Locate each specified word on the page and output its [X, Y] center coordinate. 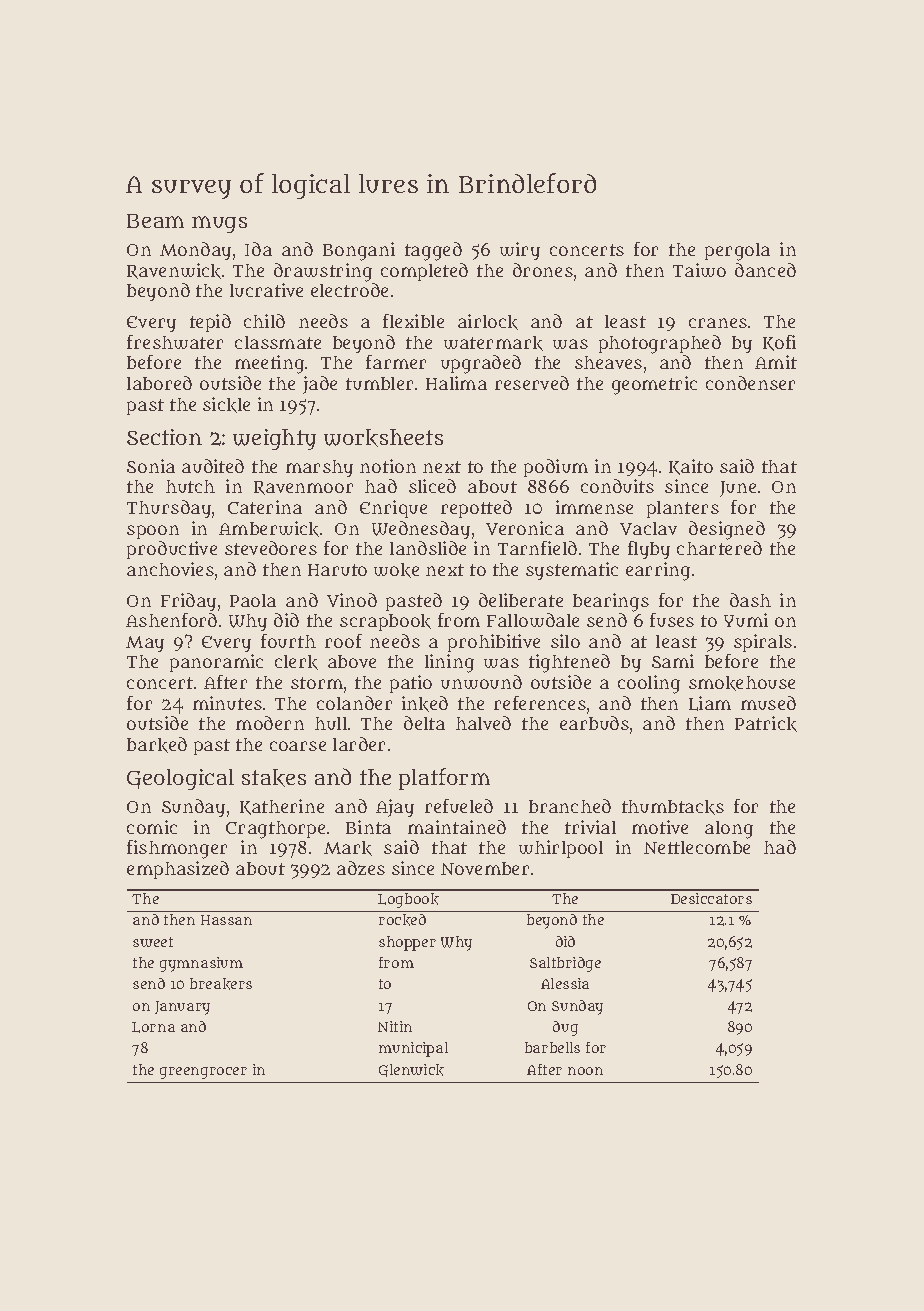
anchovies [170, 569]
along [729, 830]
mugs [219, 224]
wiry [520, 251]
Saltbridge [565, 964]
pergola [737, 252]
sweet [153, 942]
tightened [569, 663]
